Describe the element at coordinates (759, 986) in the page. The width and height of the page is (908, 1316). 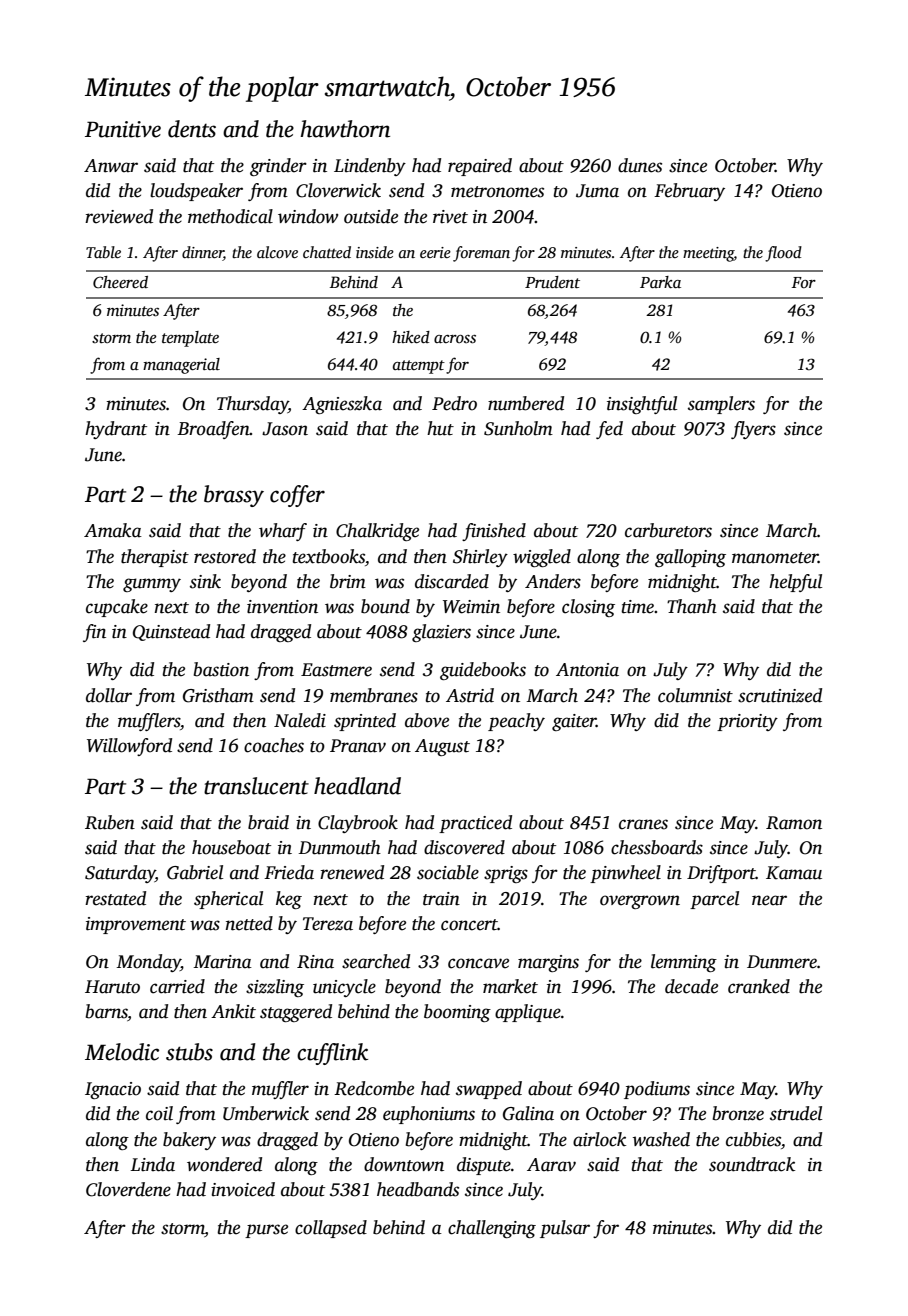
I see `cranked` at that location.
